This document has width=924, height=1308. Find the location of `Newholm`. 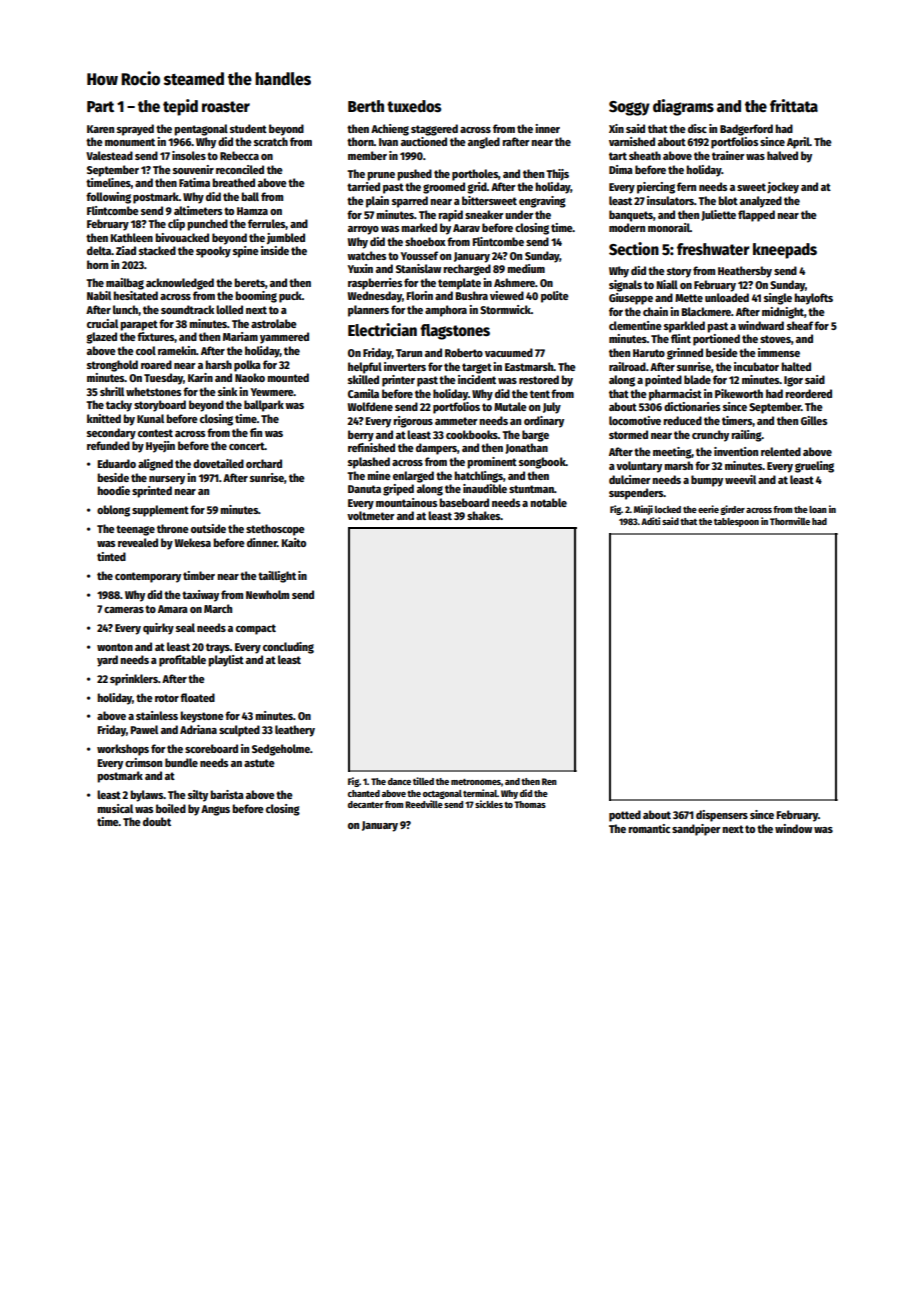

Newholm is located at coordinates (267, 594).
